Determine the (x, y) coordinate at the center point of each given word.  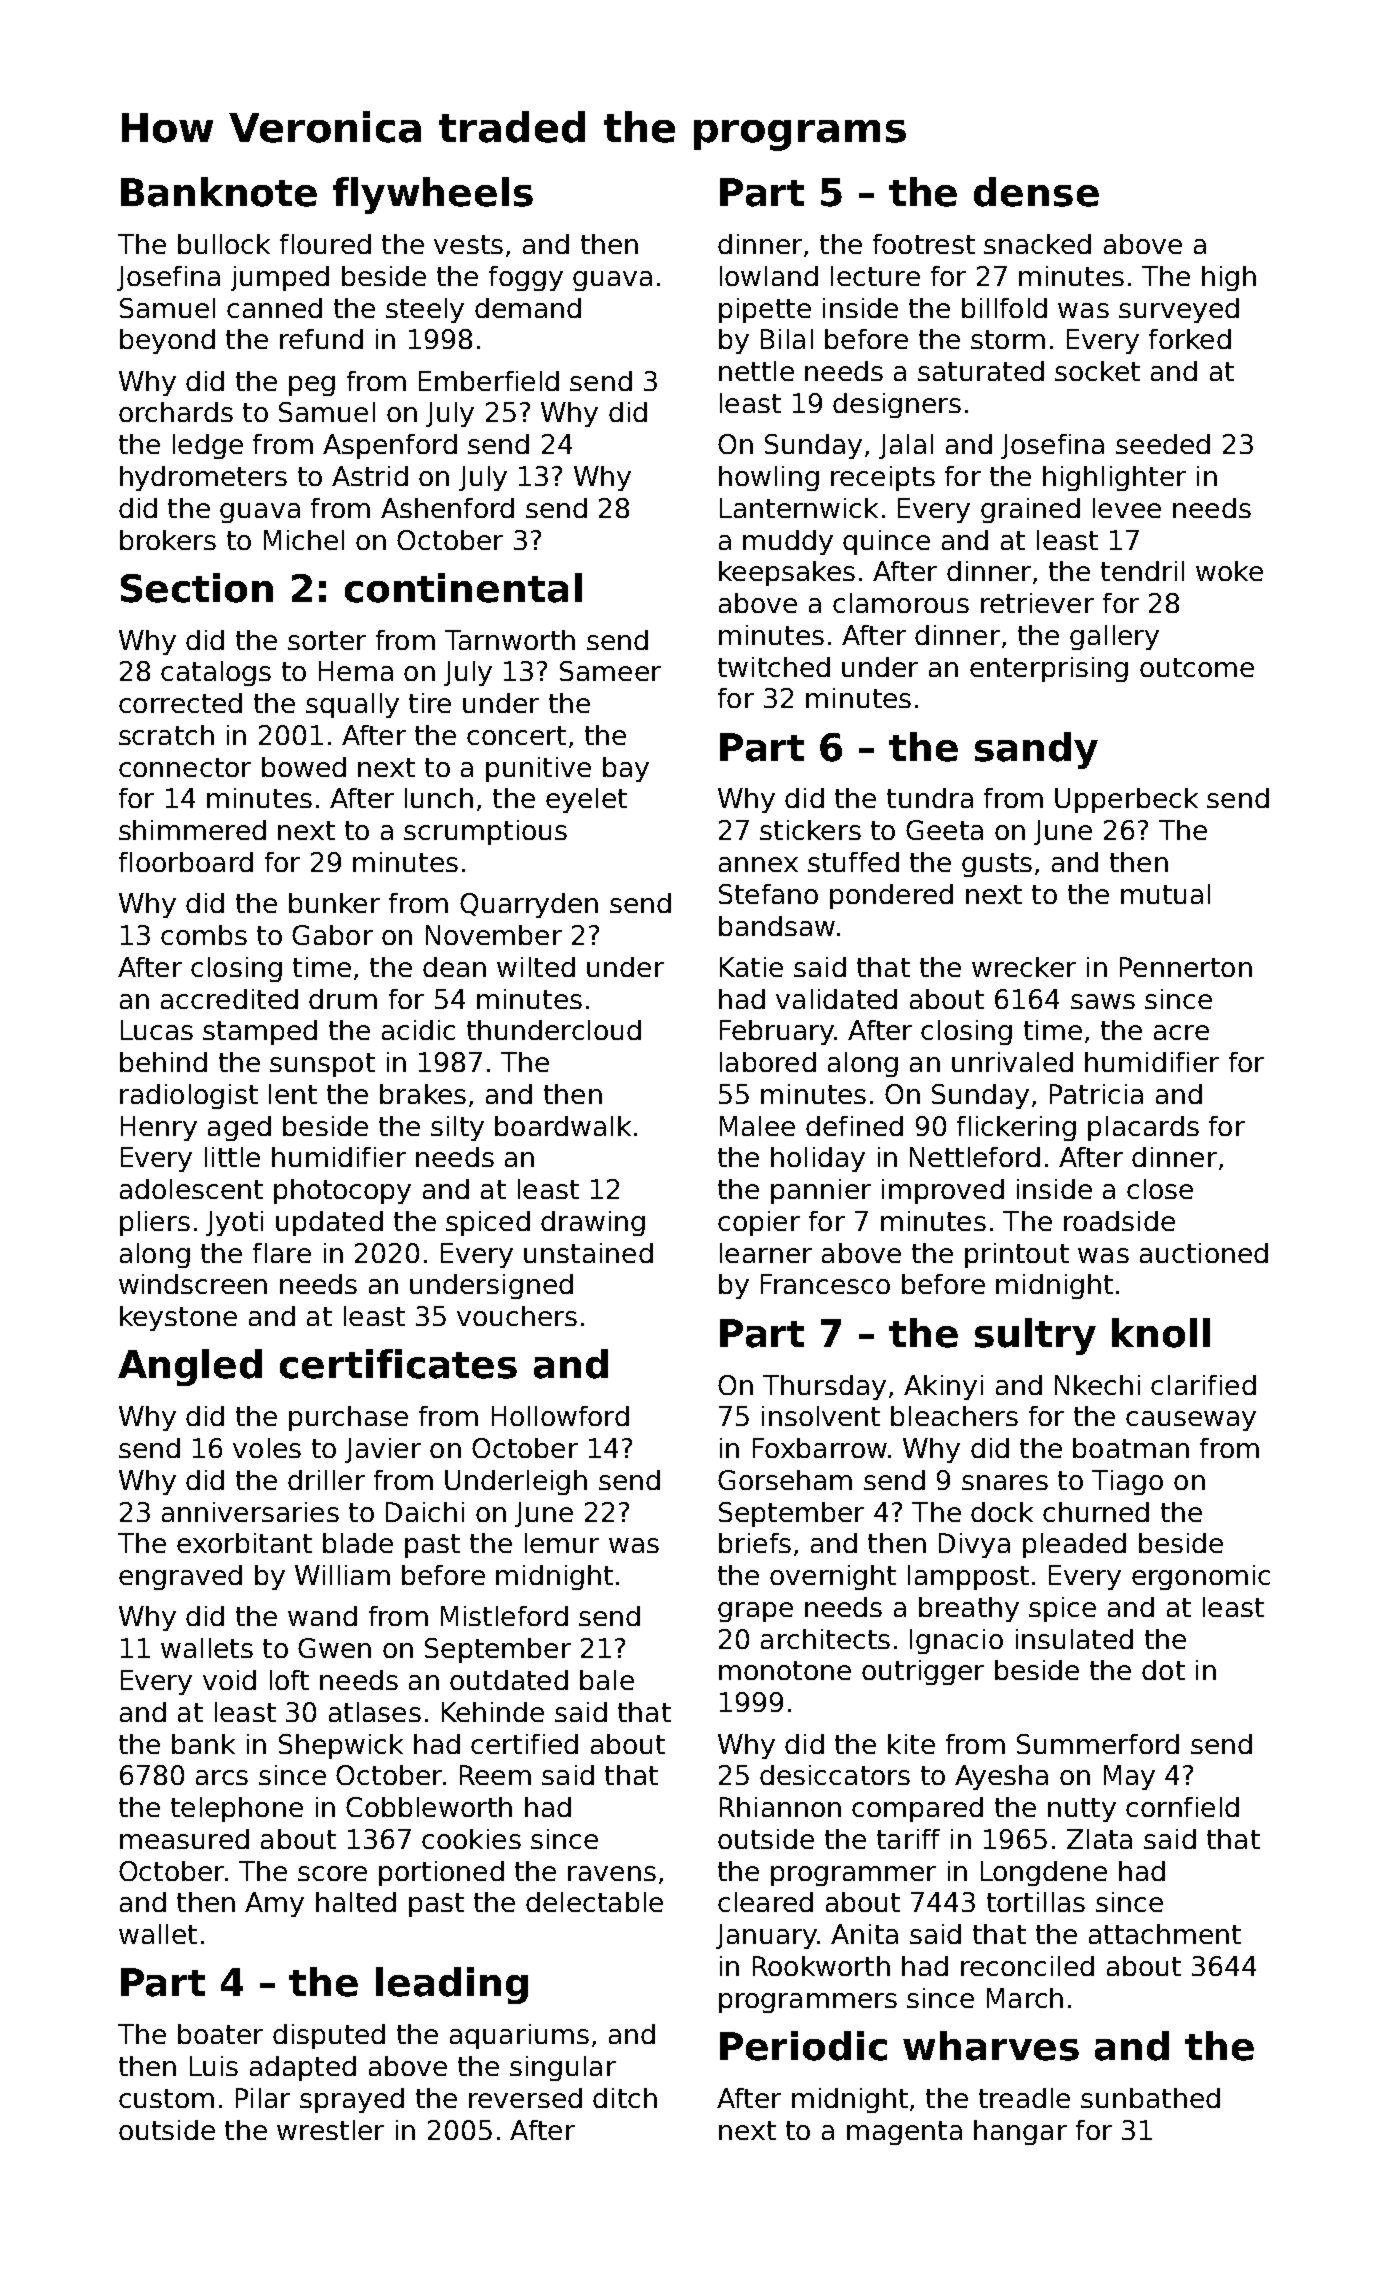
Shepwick (341, 1746)
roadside (1119, 1221)
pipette (765, 310)
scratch (166, 735)
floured (325, 244)
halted (356, 1902)
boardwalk (563, 1126)
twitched (774, 667)
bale (607, 1680)
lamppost (968, 1577)
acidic (418, 1030)
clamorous (901, 603)
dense (1036, 192)
